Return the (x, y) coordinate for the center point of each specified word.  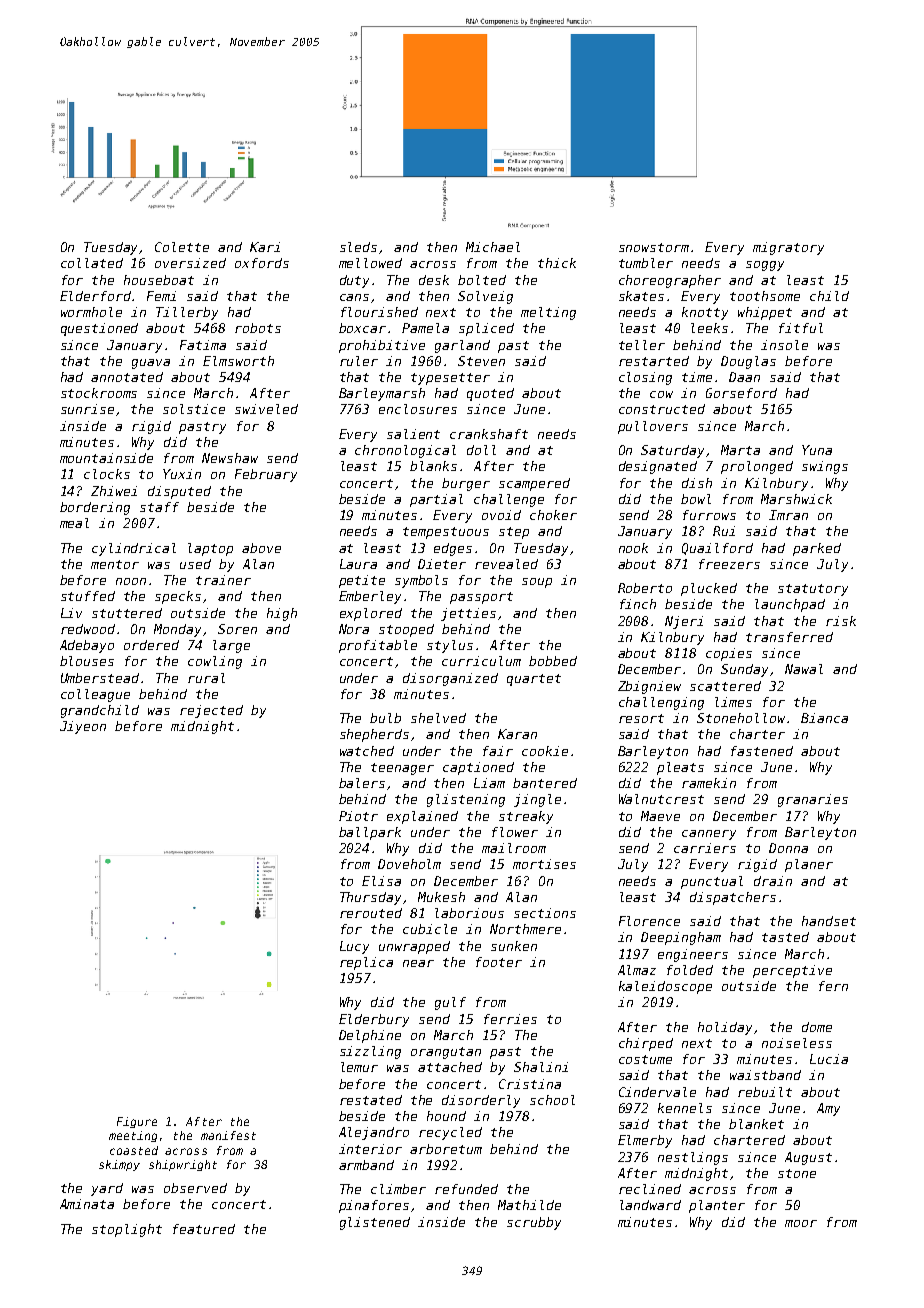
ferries (510, 1019)
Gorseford (741, 393)
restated (371, 1100)
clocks (107, 474)
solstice (194, 409)
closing (645, 378)
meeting (133, 1136)
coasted (134, 1150)
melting (548, 313)
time (697, 377)
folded (690, 970)
